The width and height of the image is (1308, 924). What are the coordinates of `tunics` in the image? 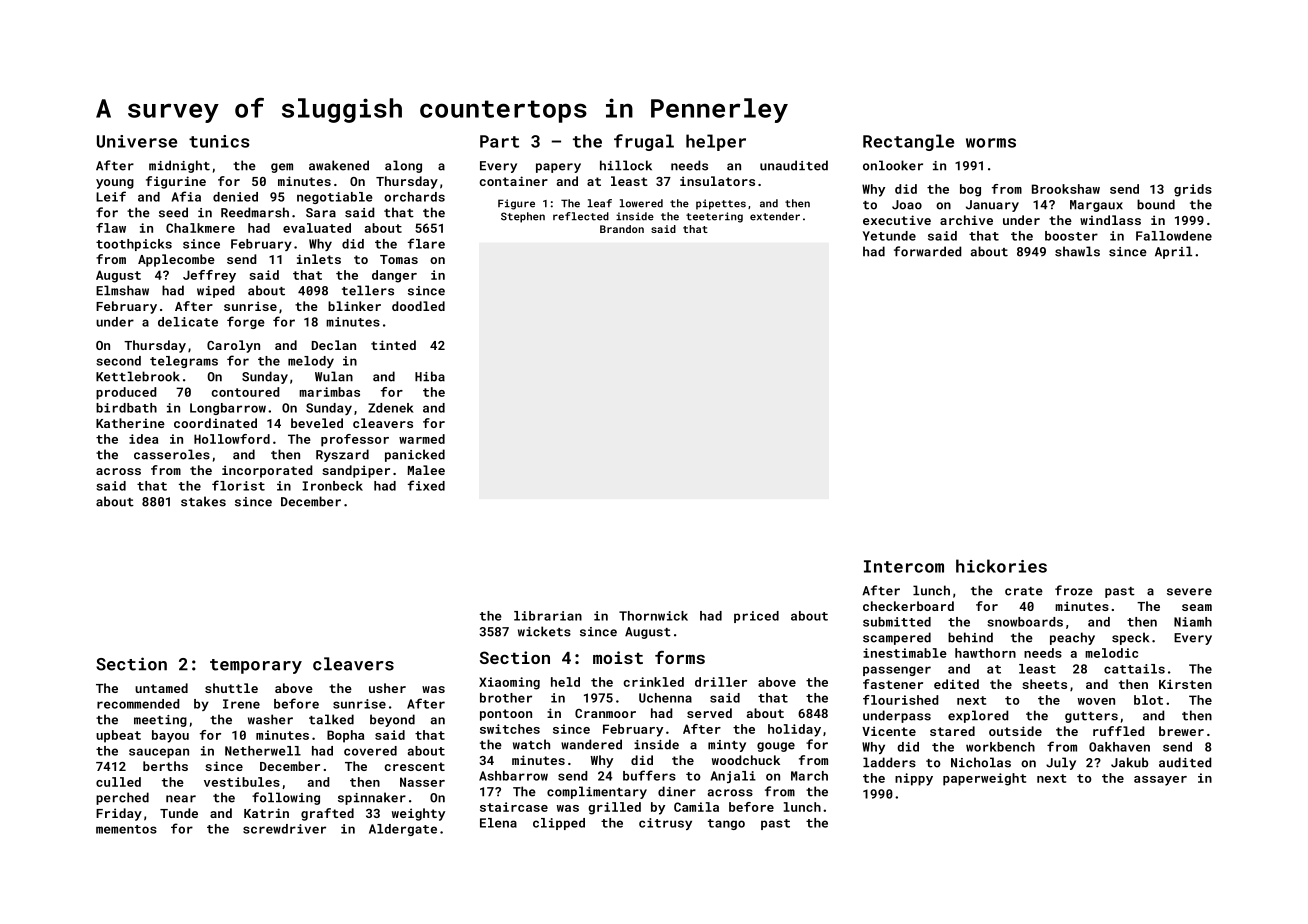 It's located at (219, 141).
